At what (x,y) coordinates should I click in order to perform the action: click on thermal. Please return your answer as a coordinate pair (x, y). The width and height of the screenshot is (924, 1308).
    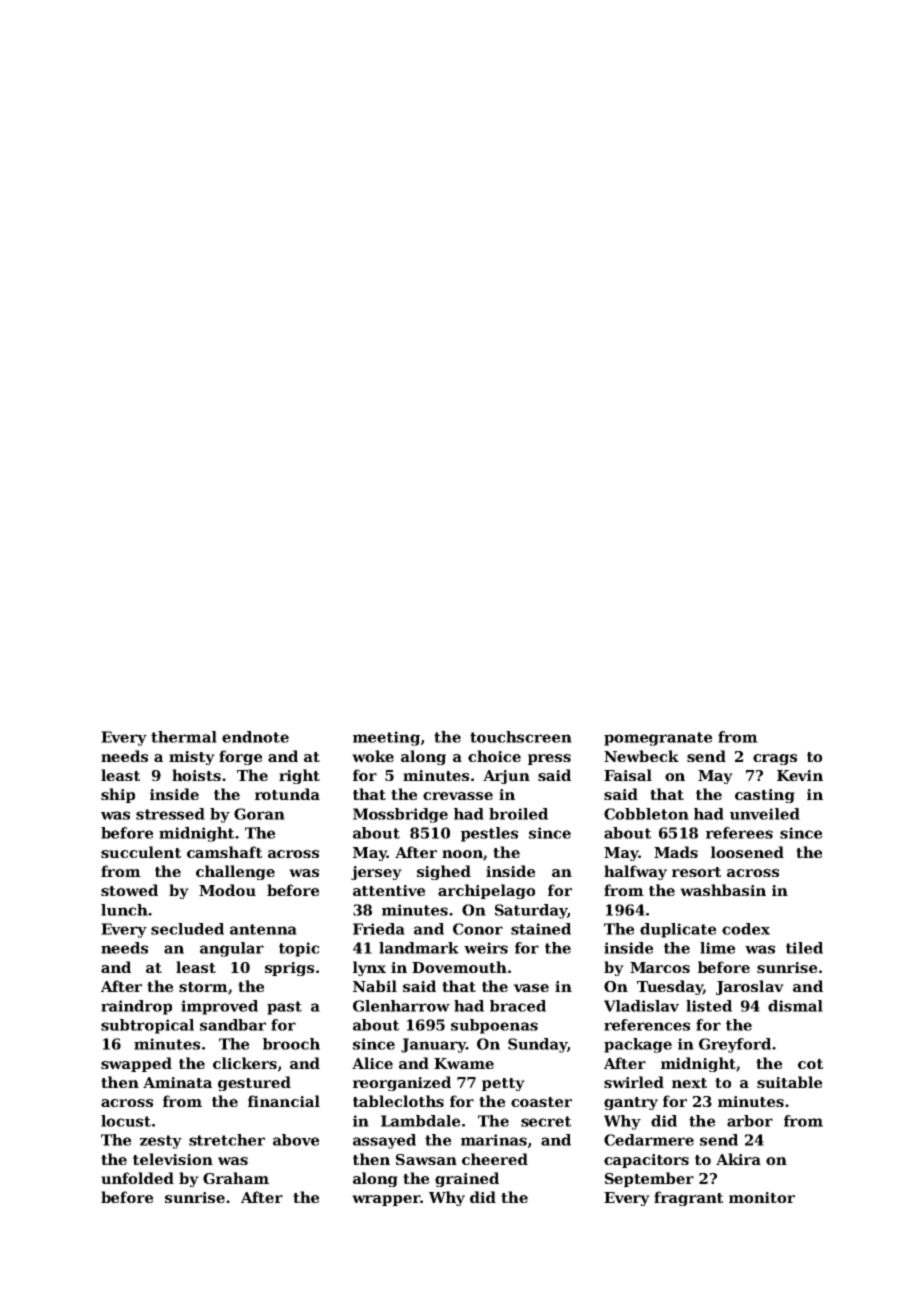
    Looking at the image, I should click on (184, 737).
